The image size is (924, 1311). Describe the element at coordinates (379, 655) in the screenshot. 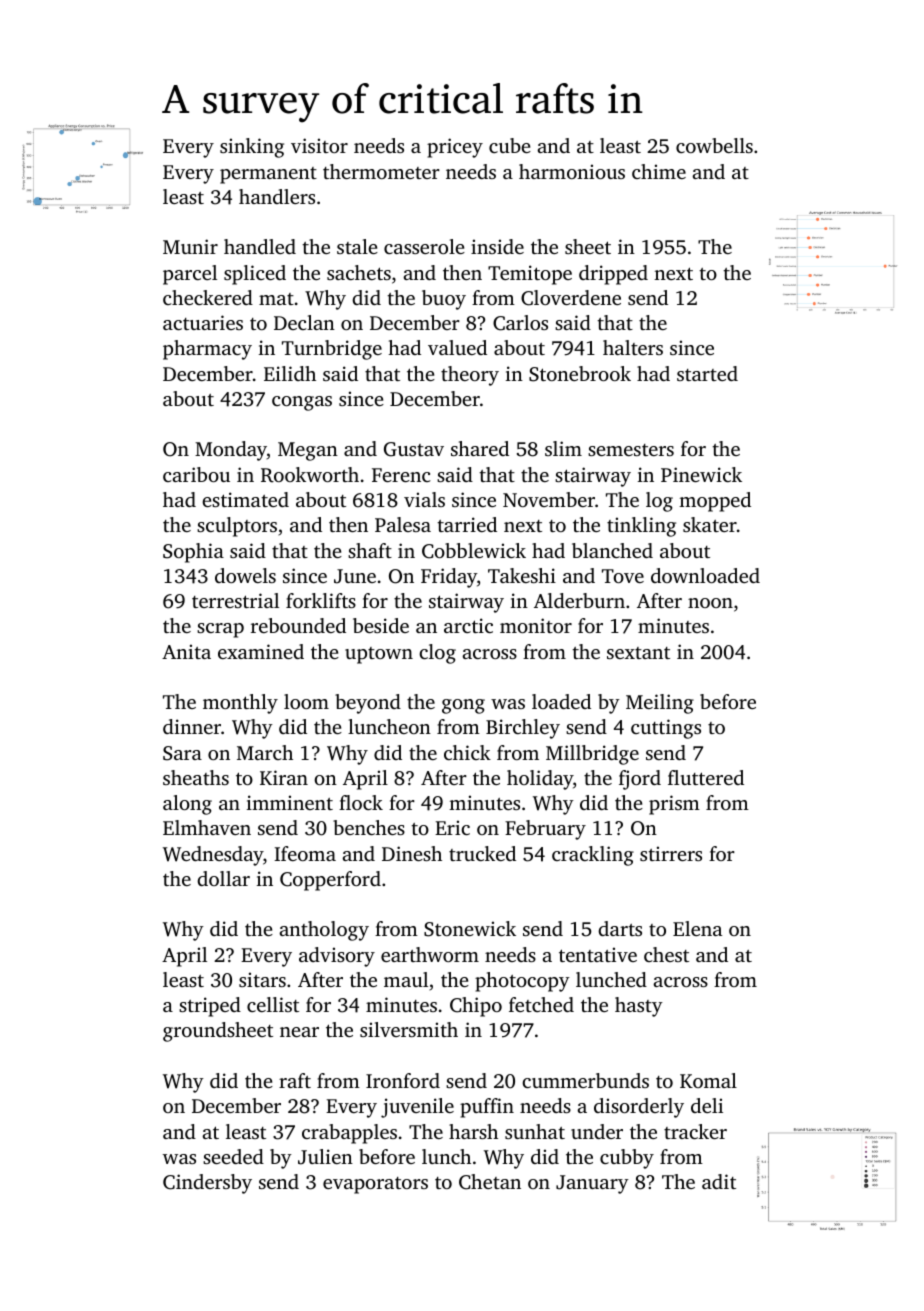

I see `uptown` at that location.
